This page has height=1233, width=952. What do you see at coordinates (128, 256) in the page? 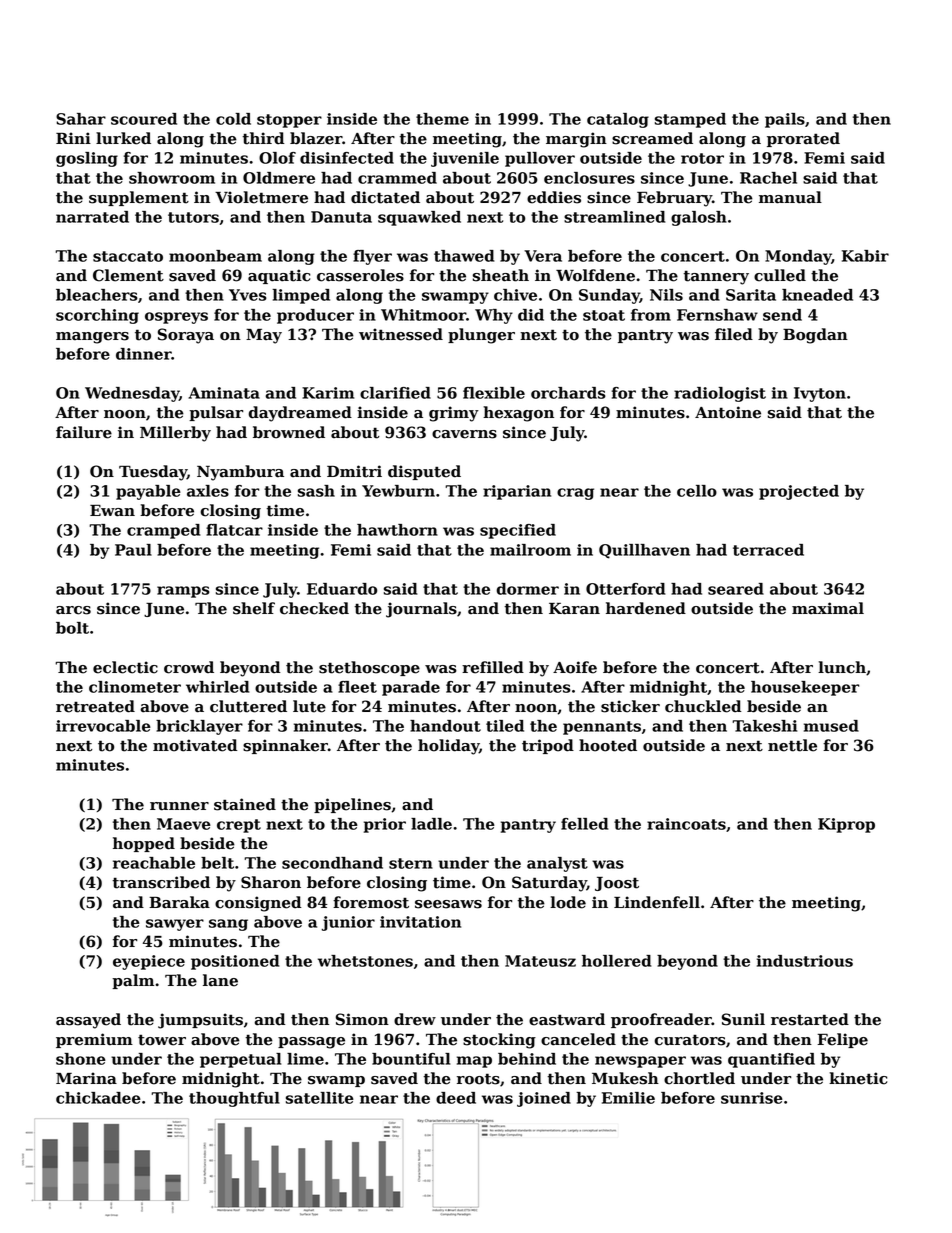
I see `staccato` at bounding box center [128, 256].
